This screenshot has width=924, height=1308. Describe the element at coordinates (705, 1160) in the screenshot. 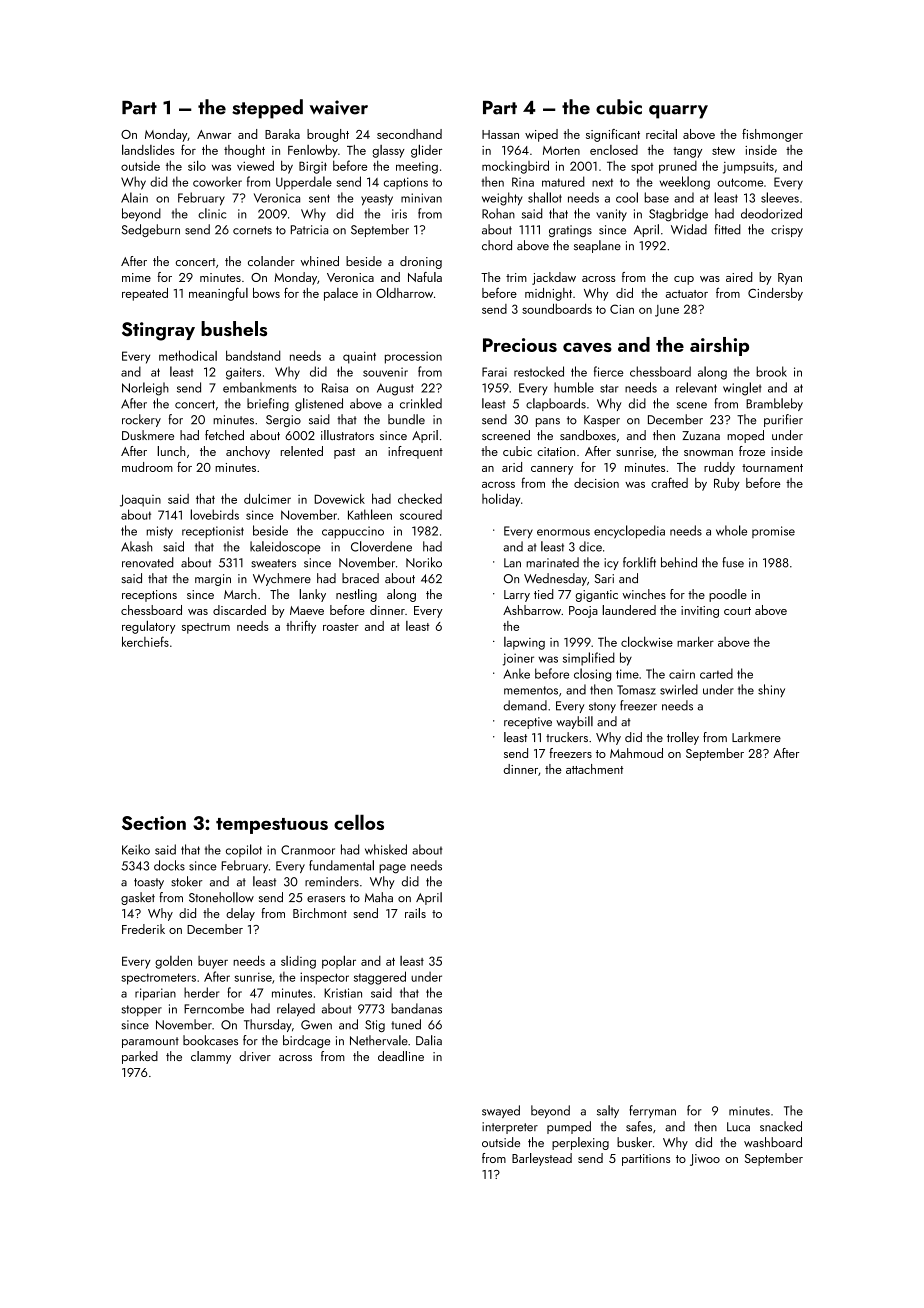

I see `Jiwoo` at that location.
